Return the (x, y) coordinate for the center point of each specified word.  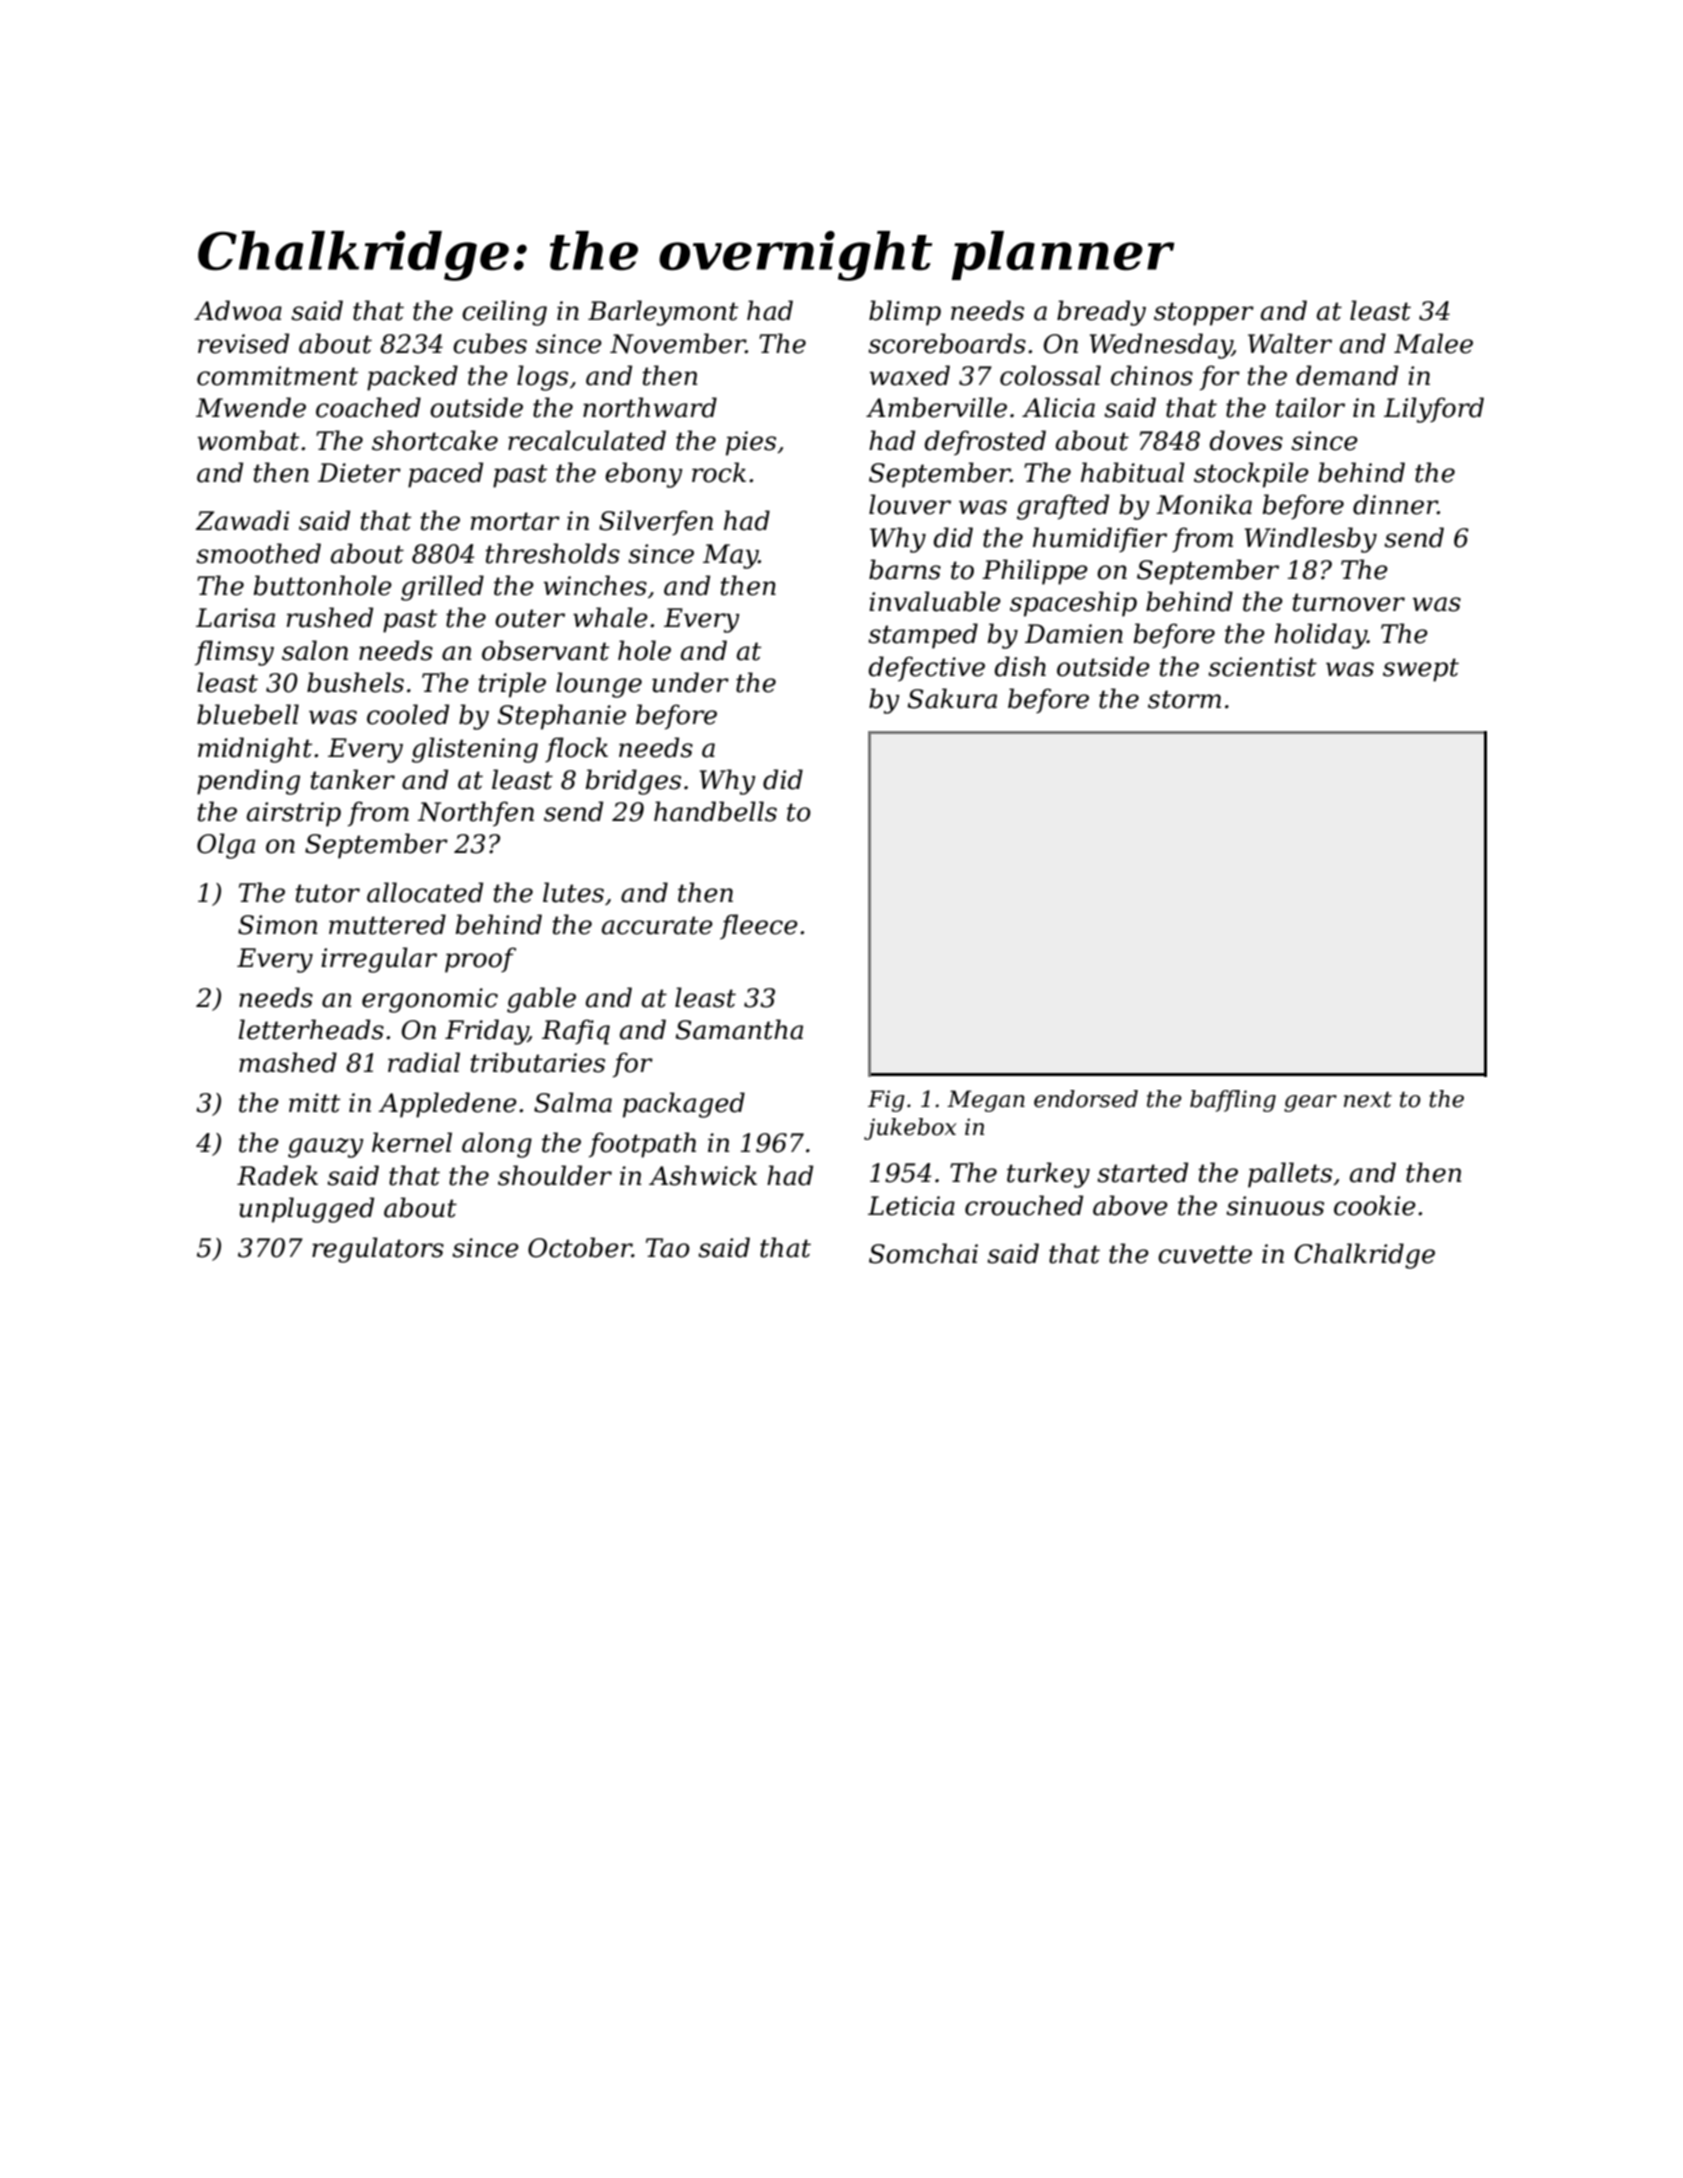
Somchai (923, 1253)
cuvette (1205, 1254)
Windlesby (1310, 540)
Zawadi (242, 520)
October (580, 1247)
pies (751, 443)
